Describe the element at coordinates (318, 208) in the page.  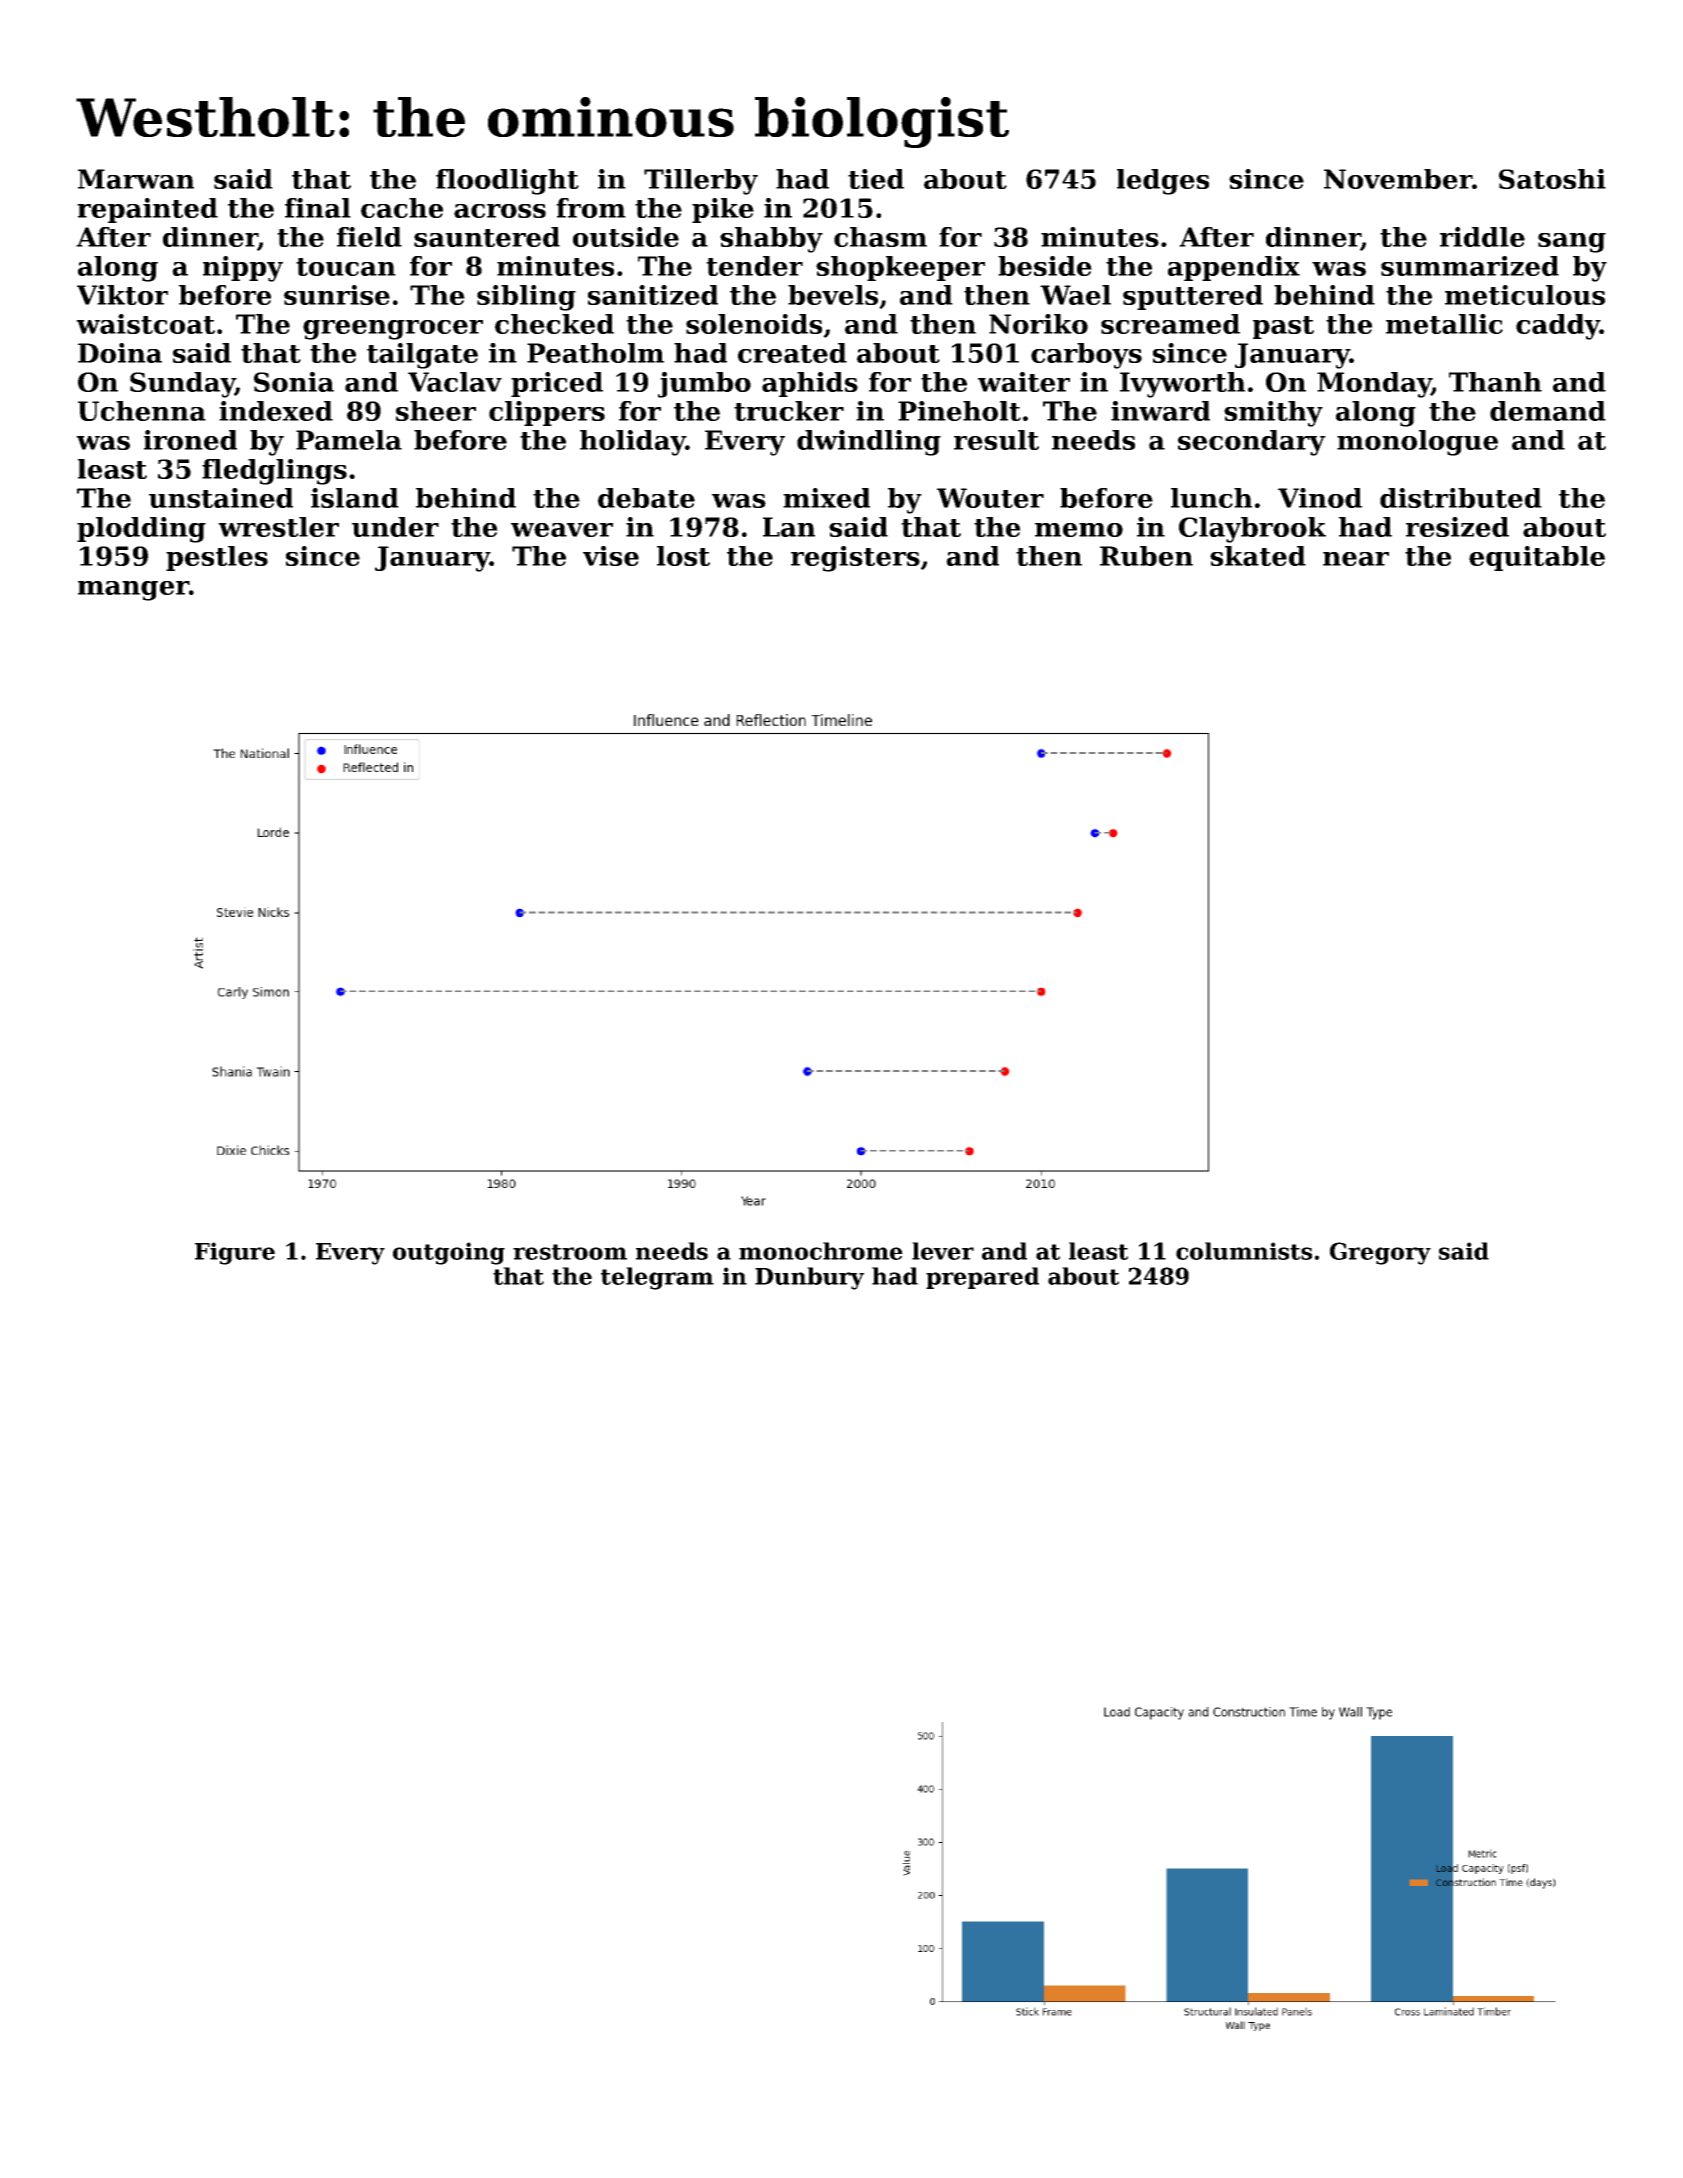
I see `final` at that location.
